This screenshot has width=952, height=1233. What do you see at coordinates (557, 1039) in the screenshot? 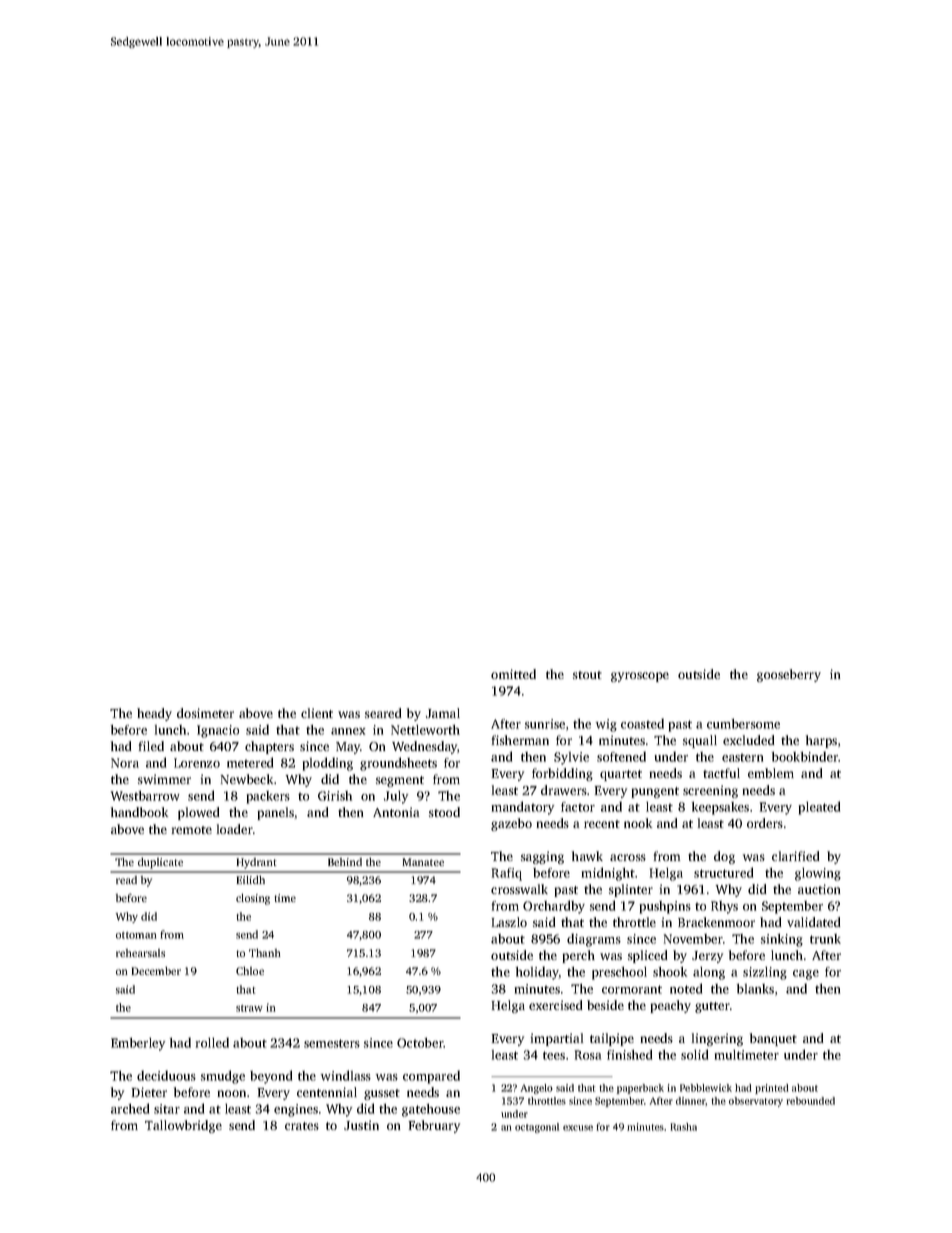
I see `impartial` at bounding box center [557, 1039].
